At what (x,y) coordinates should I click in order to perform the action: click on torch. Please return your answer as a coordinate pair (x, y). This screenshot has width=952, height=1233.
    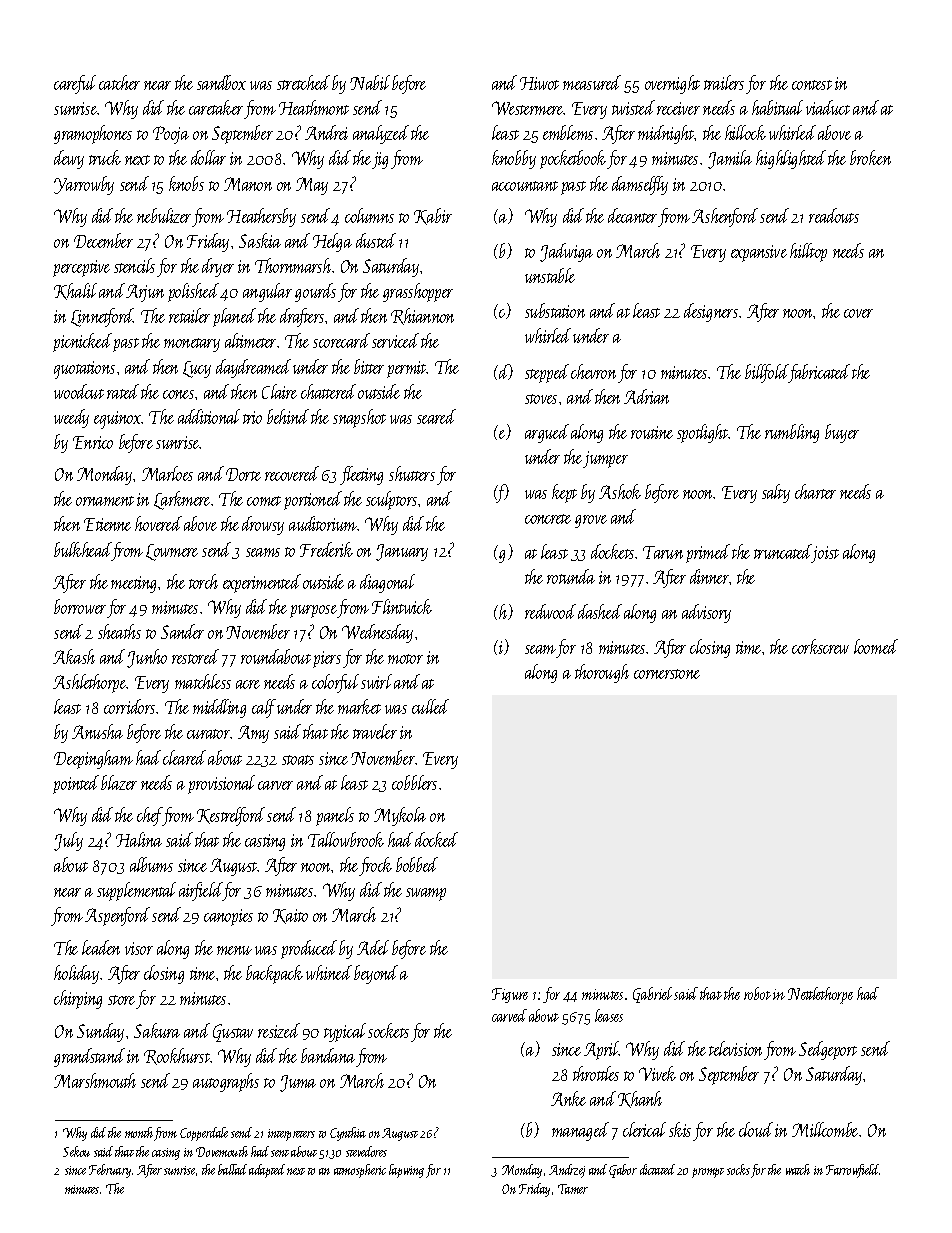
    Looking at the image, I should click on (203, 581).
